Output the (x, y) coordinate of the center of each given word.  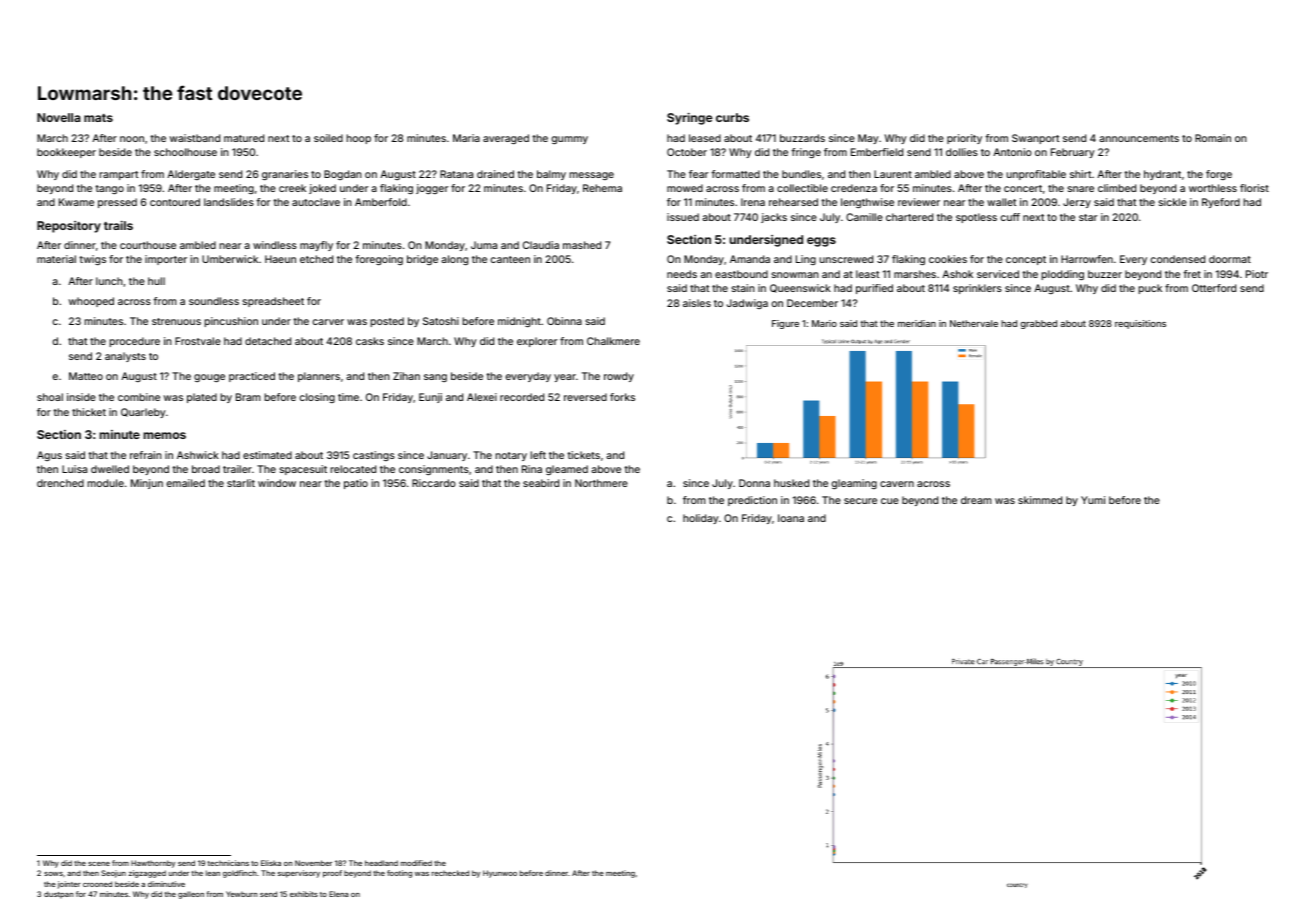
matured (244, 138)
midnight (519, 322)
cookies (948, 259)
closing (317, 398)
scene (99, 864)
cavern (897, 484)
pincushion (231, 322)
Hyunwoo (500, 874)
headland (381, 863)
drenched (60, 483)
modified (416, 863)
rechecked (450, 873)
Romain (1213, 138)
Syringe (690, 119)
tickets (583, 455)
